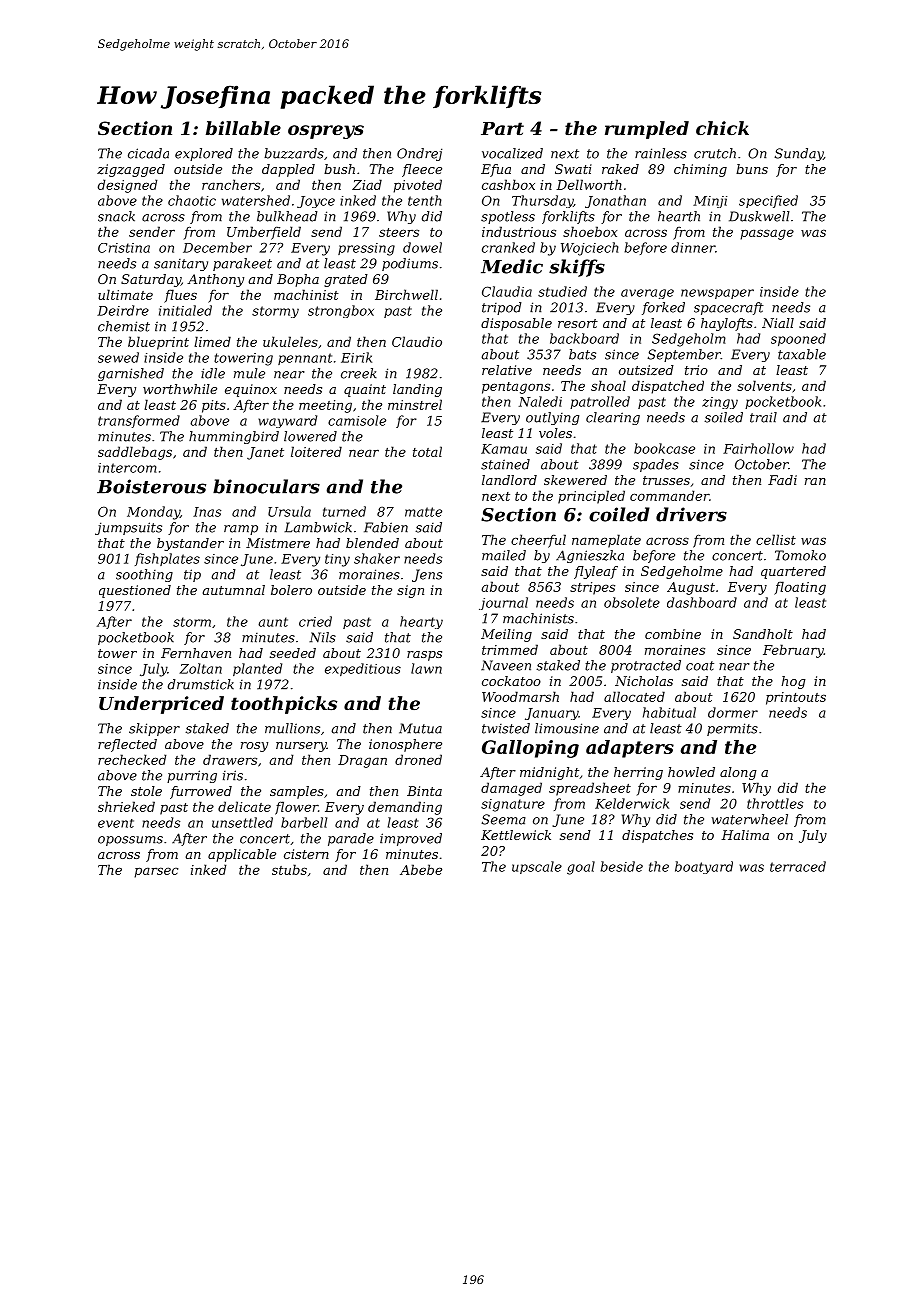  What do you see at coordinates (405, 808) in the document?
I see `demanding` at bounding box center [405, 808].
